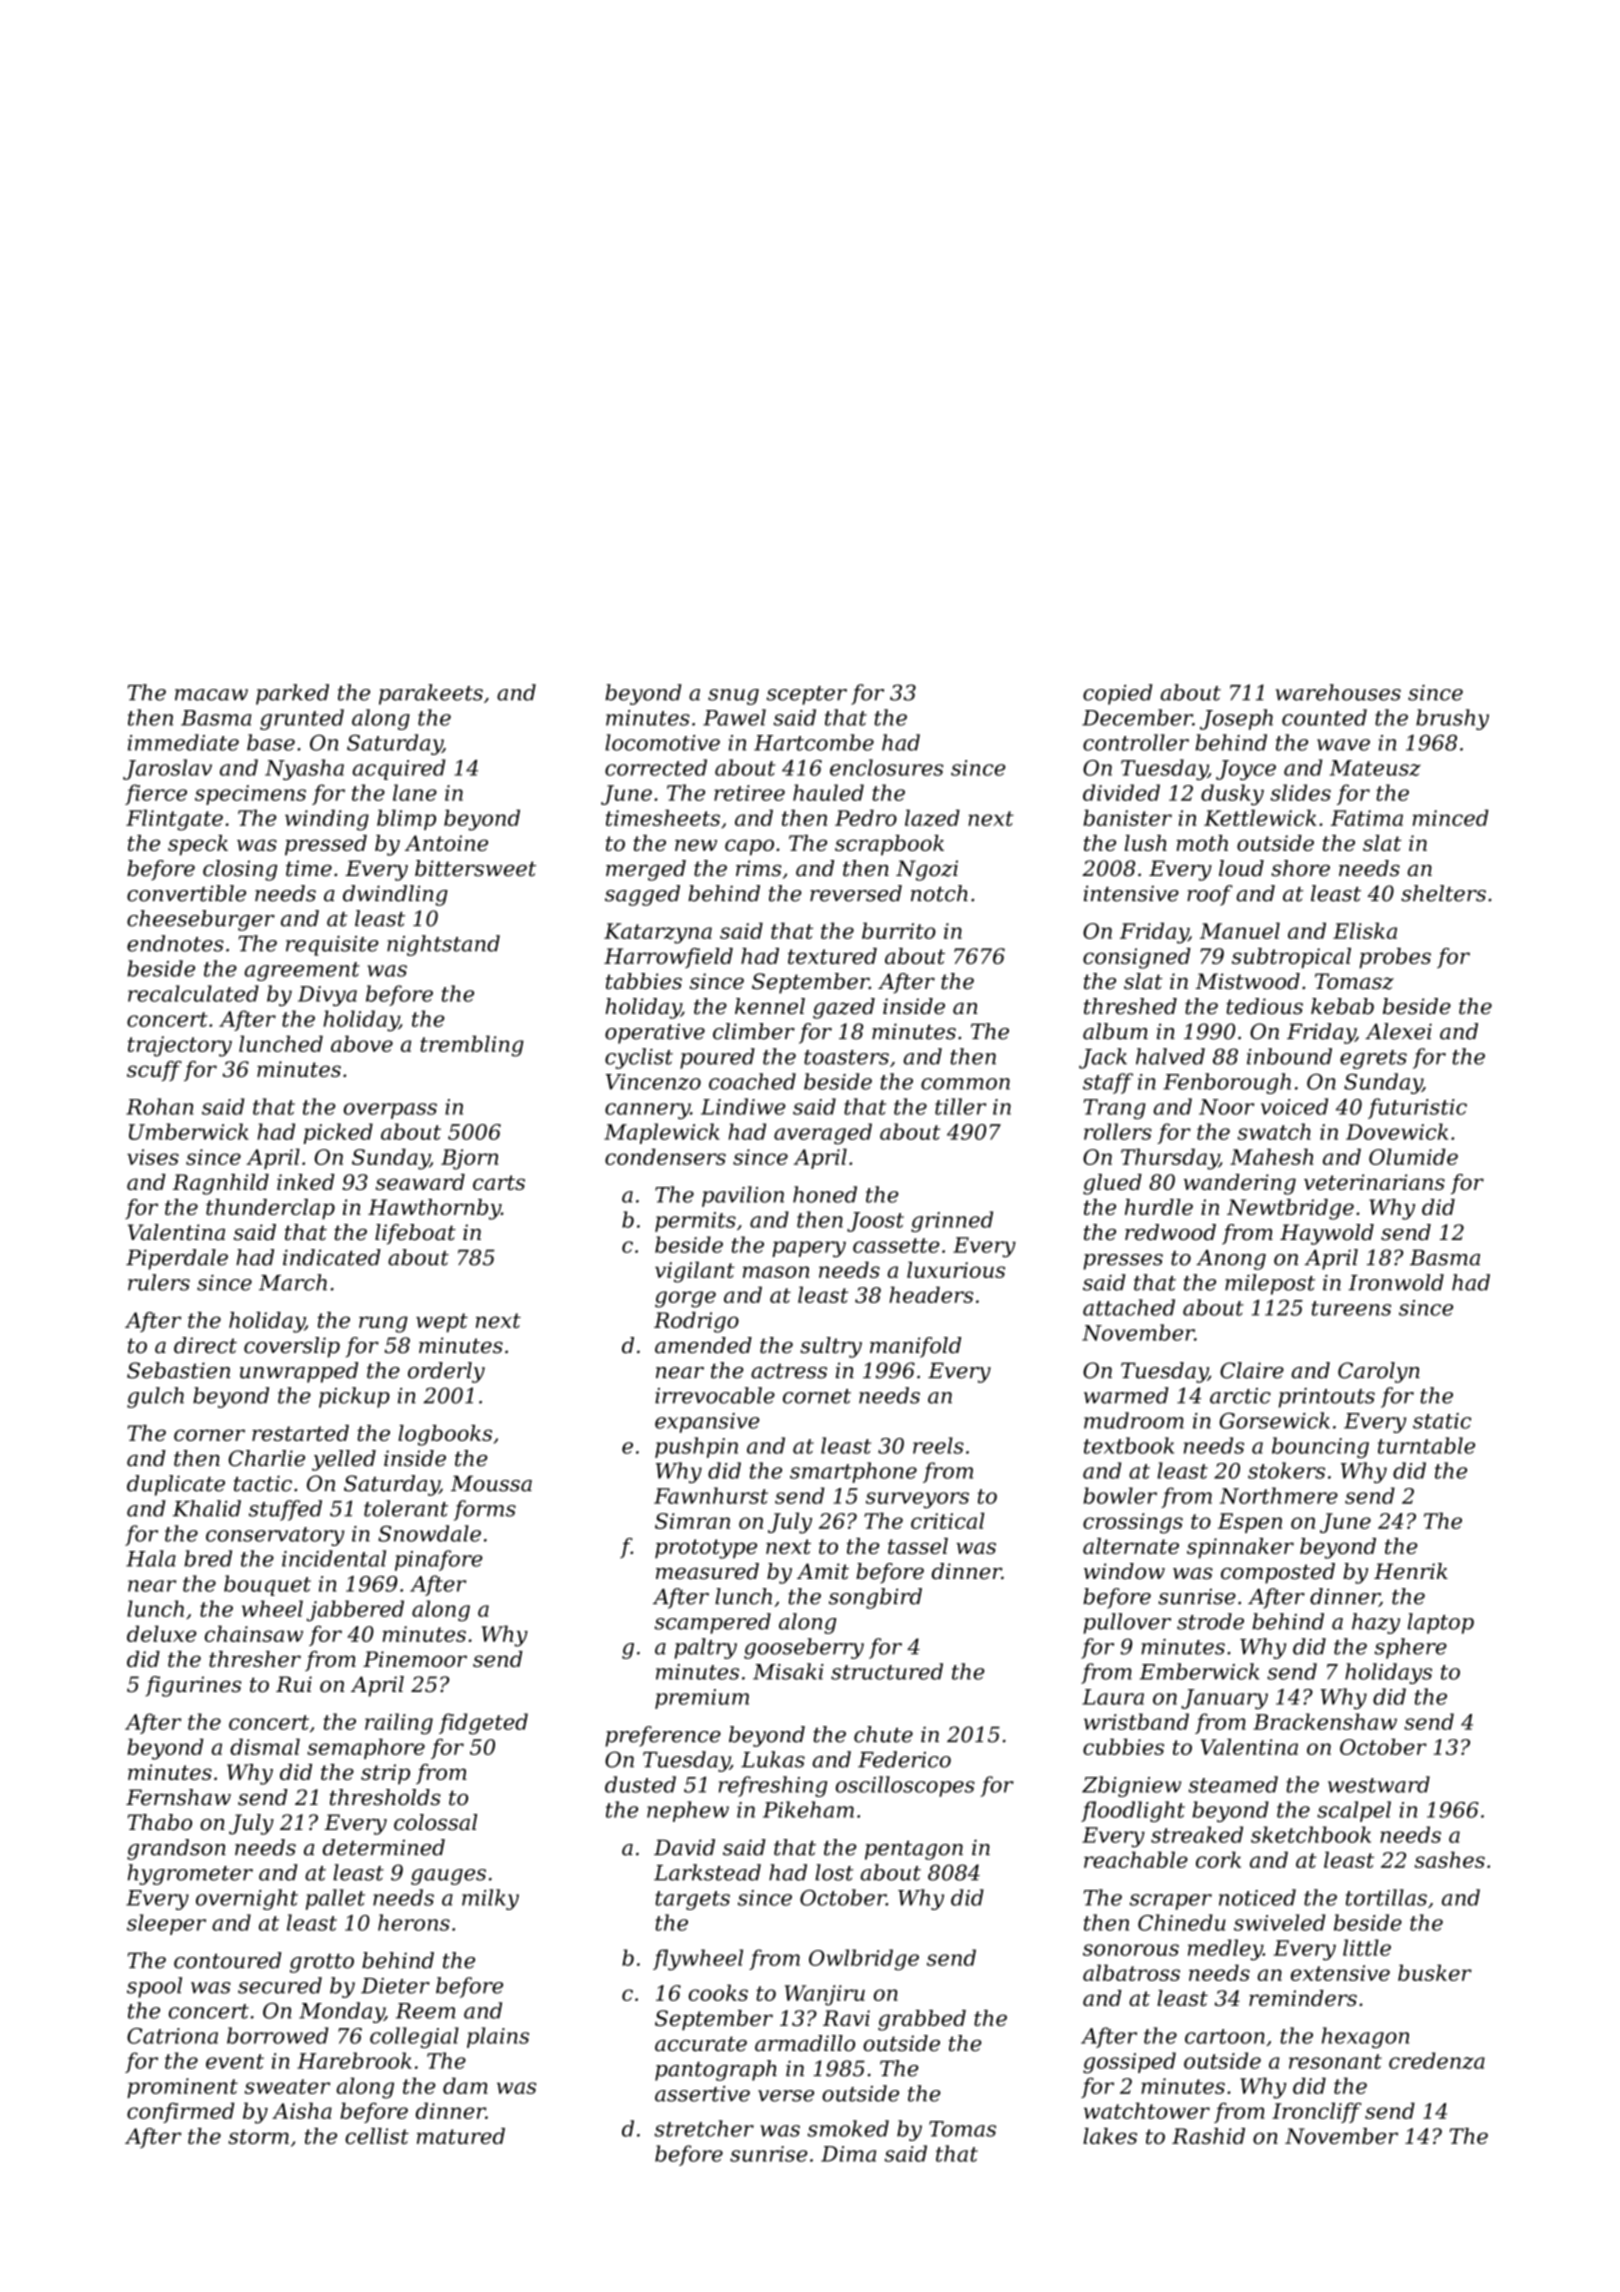 The width and height of the page is (1620, 2292). I want to click on Hawthornby, so click(434, 1209).
